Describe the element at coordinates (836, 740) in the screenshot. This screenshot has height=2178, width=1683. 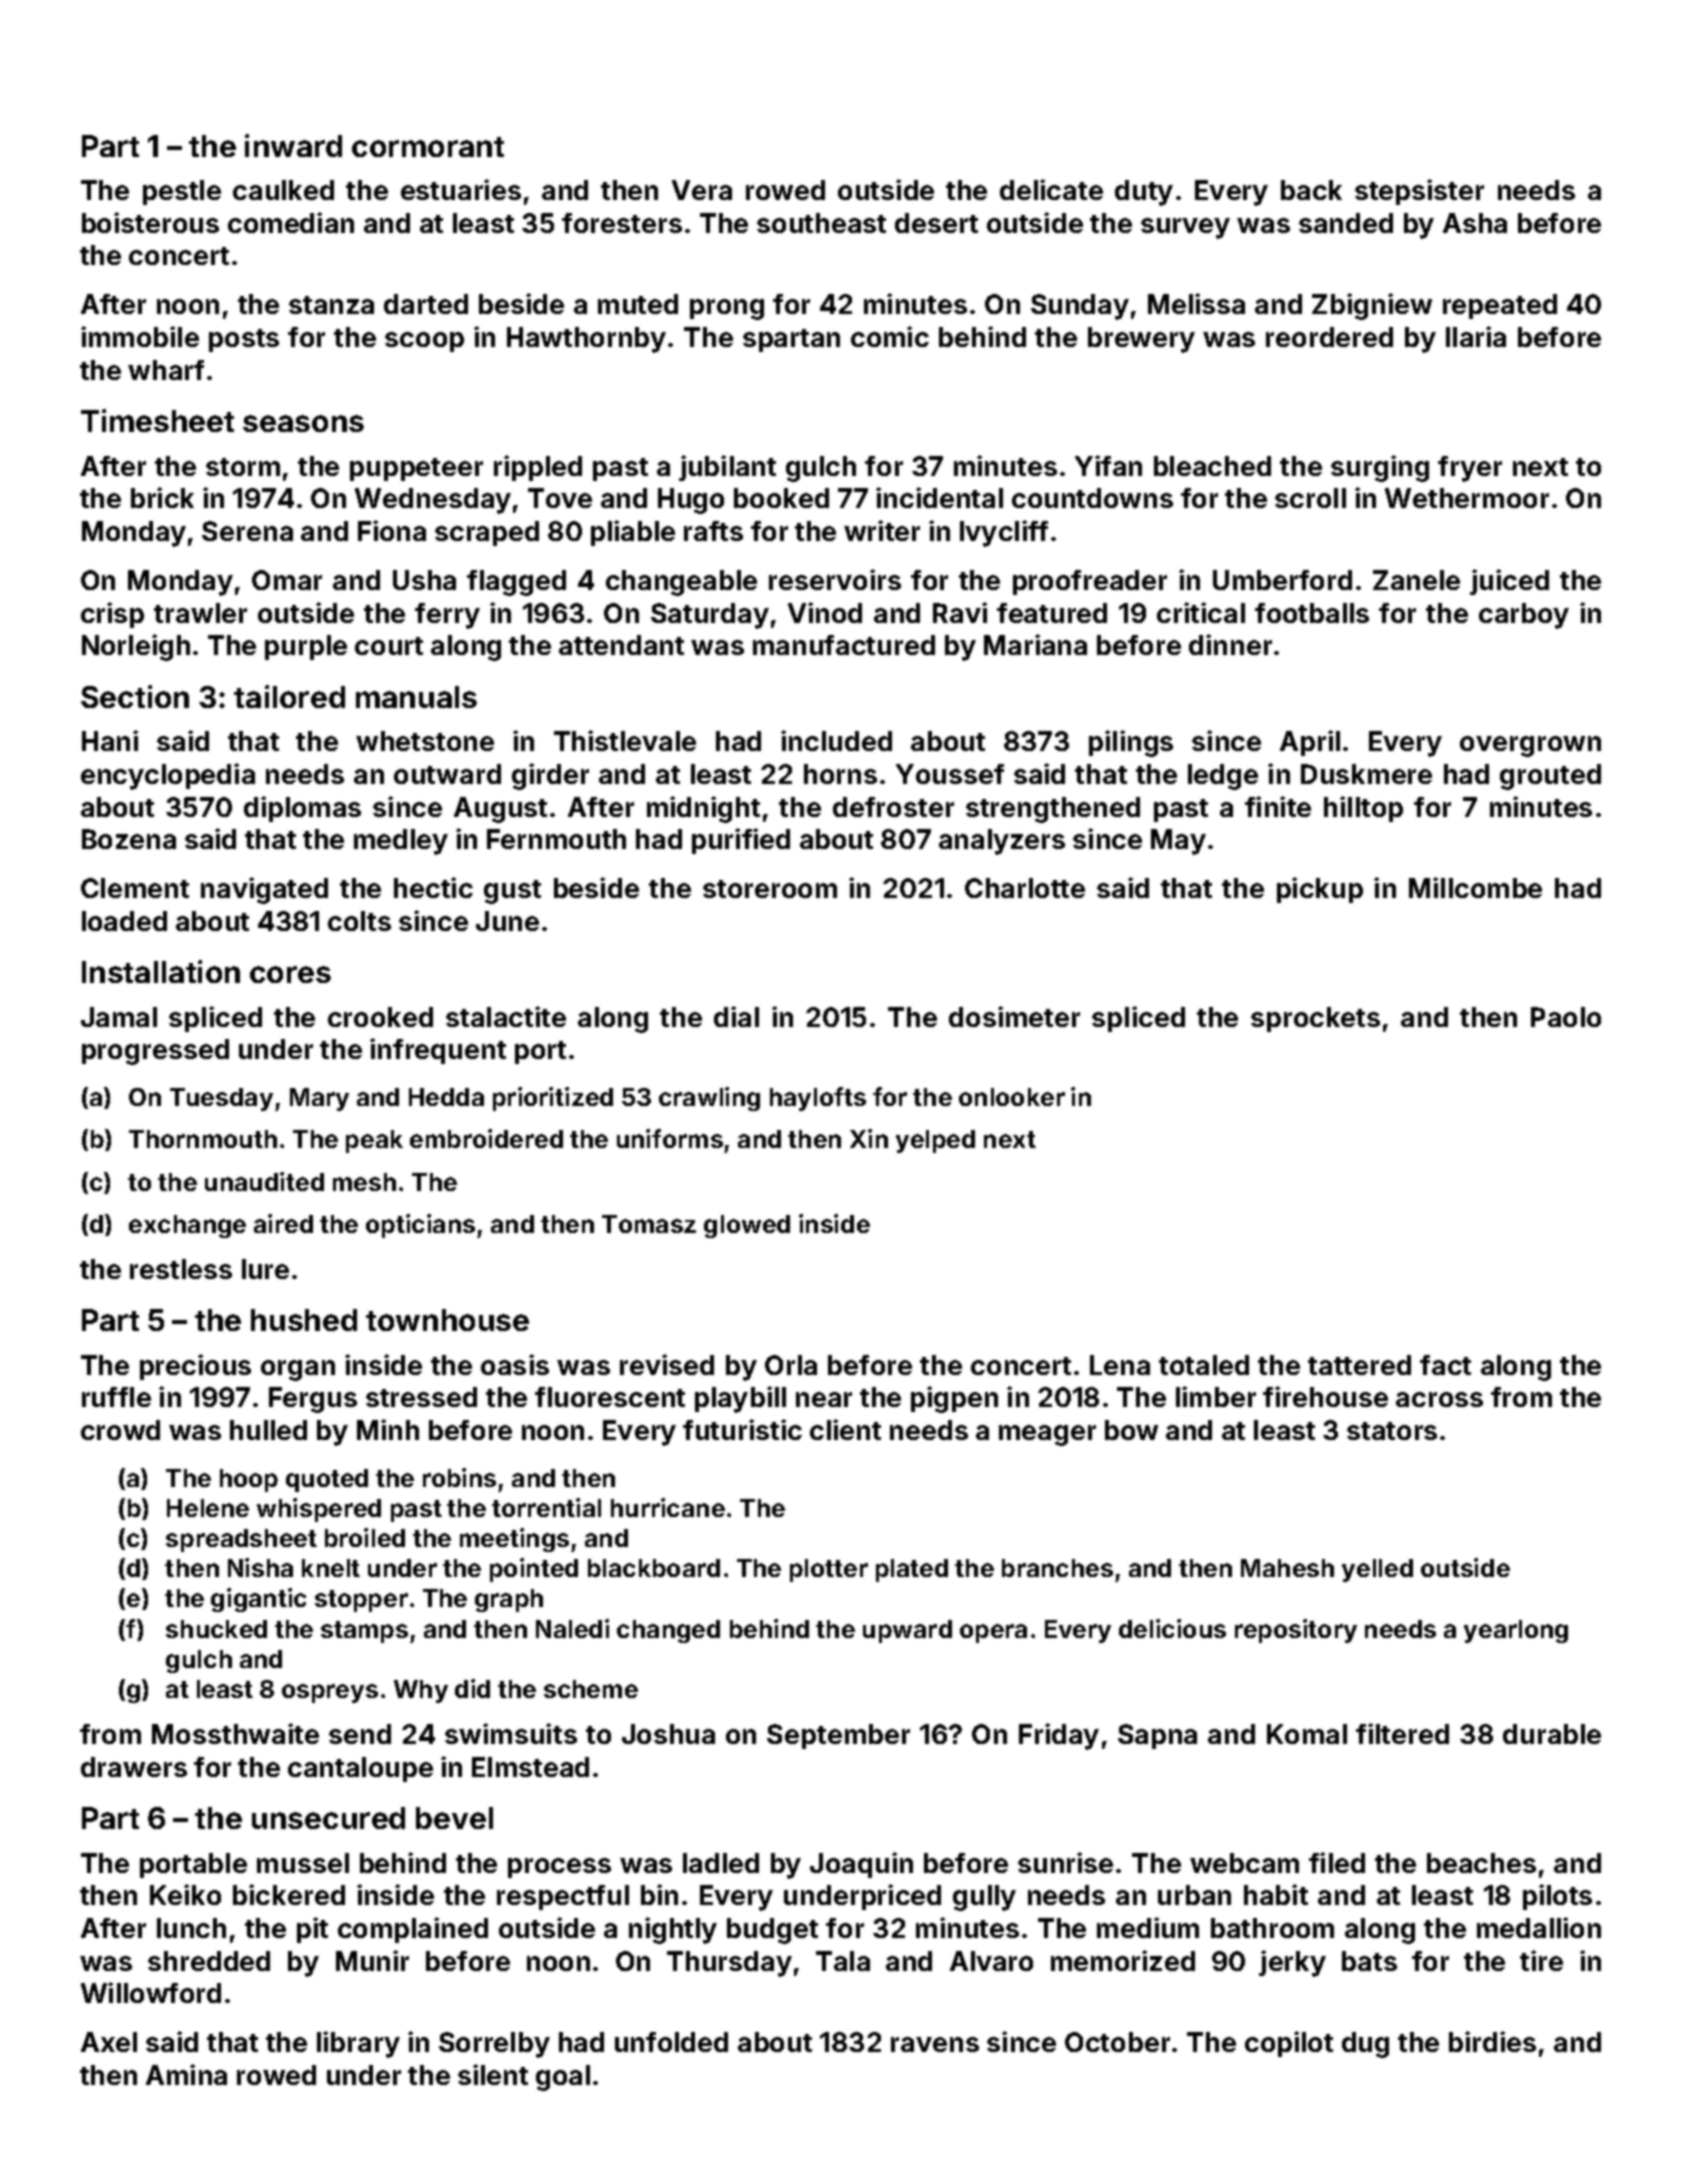
I see `included` at that location.
